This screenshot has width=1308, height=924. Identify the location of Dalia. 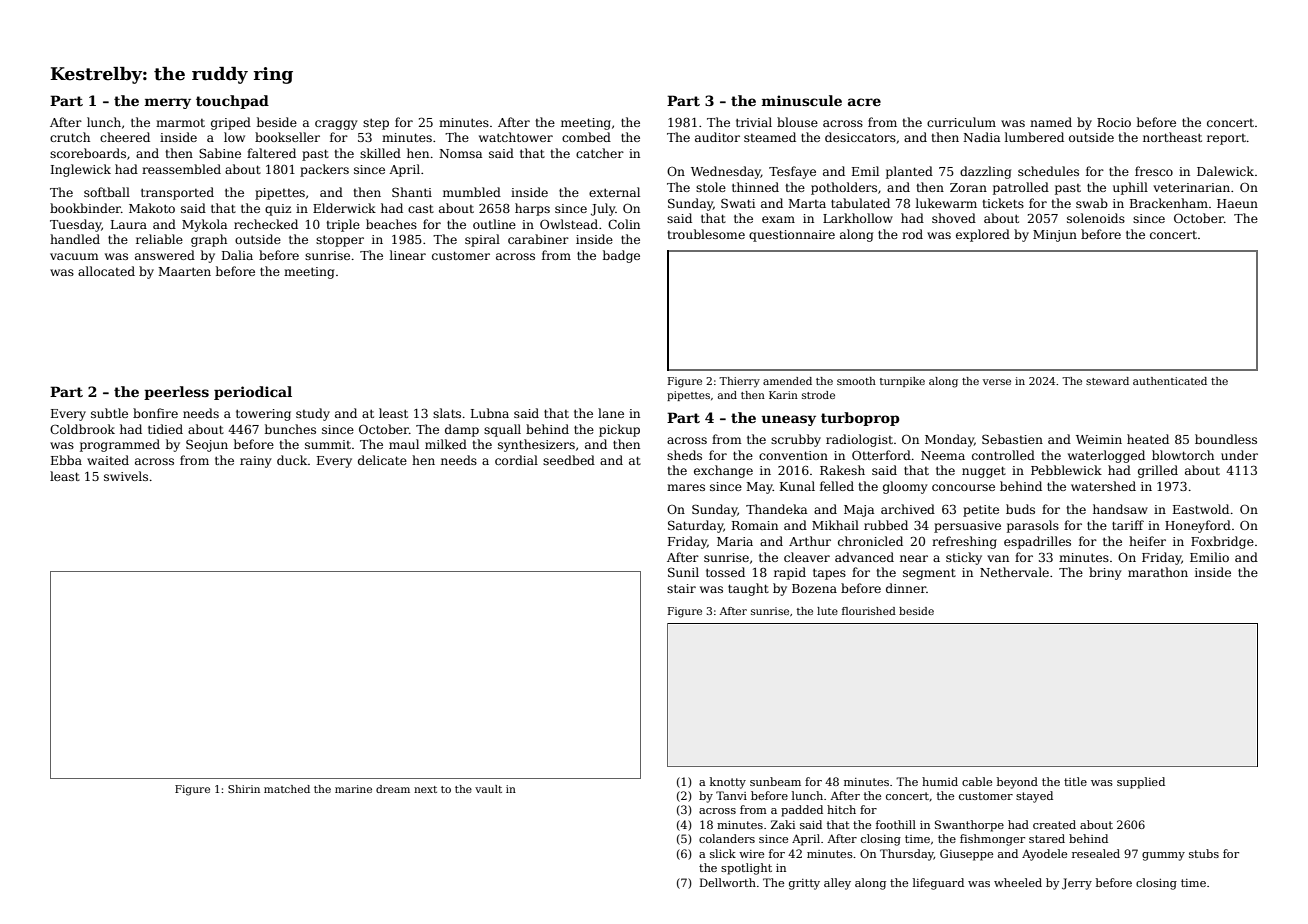
(237, 255).
